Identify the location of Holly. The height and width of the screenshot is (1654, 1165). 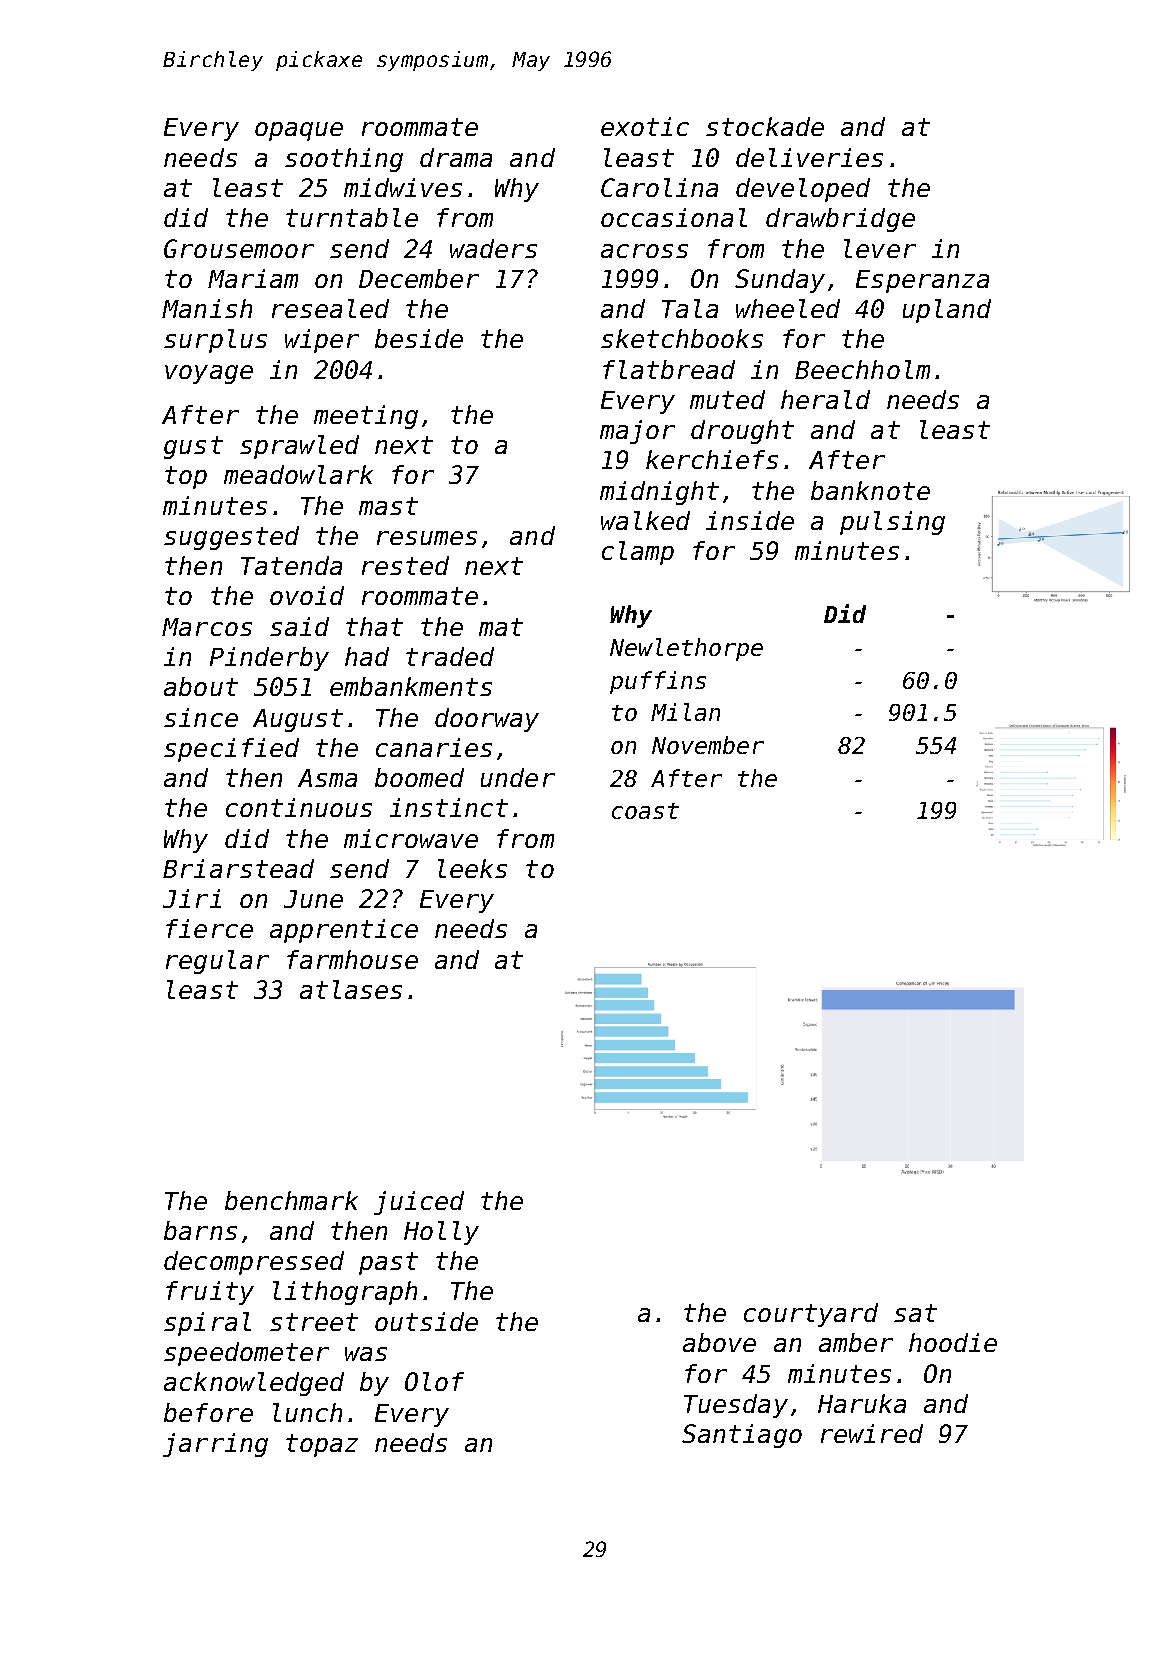
(441, 1233).
